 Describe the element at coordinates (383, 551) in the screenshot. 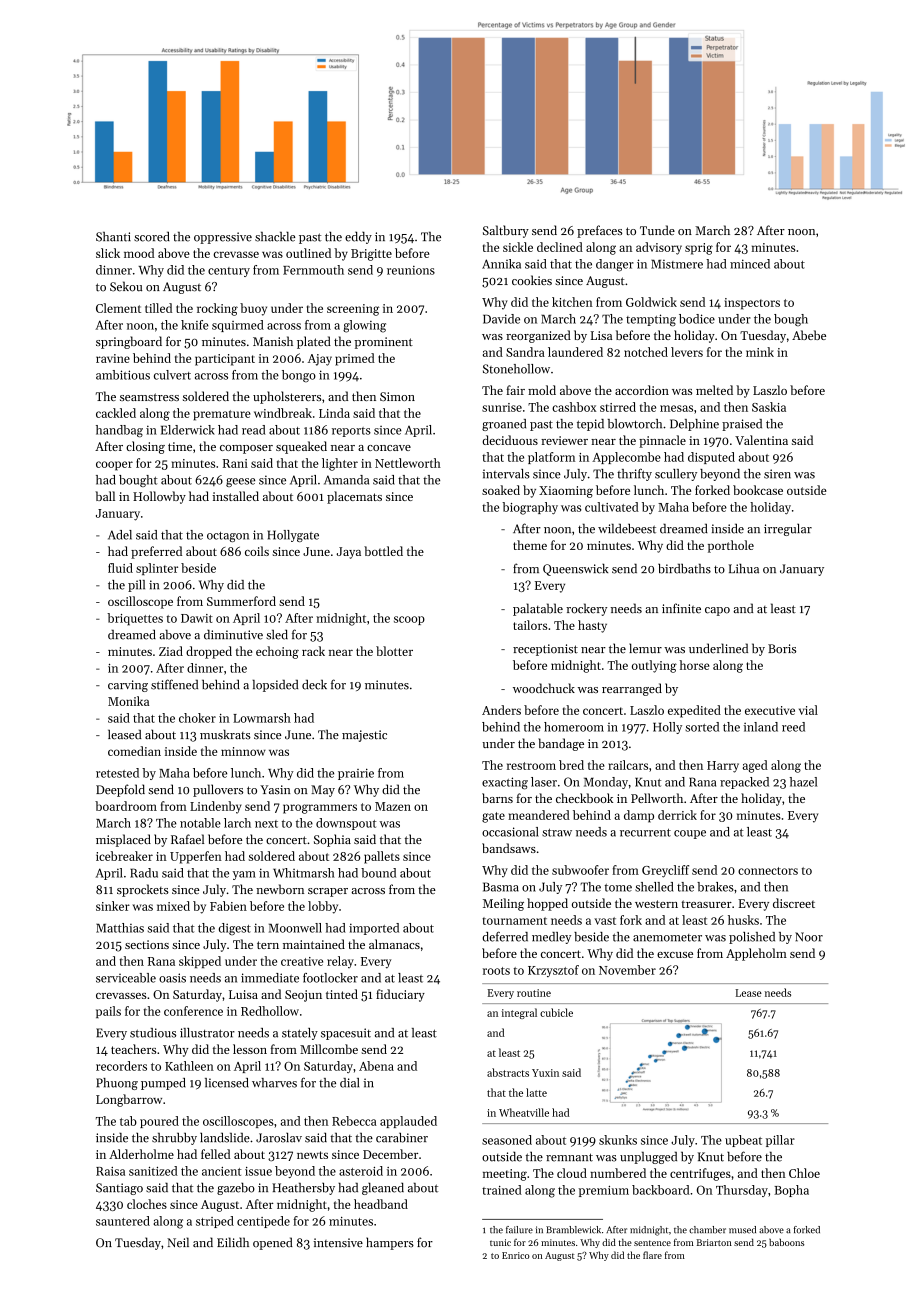

I see `bottled` at that location.
